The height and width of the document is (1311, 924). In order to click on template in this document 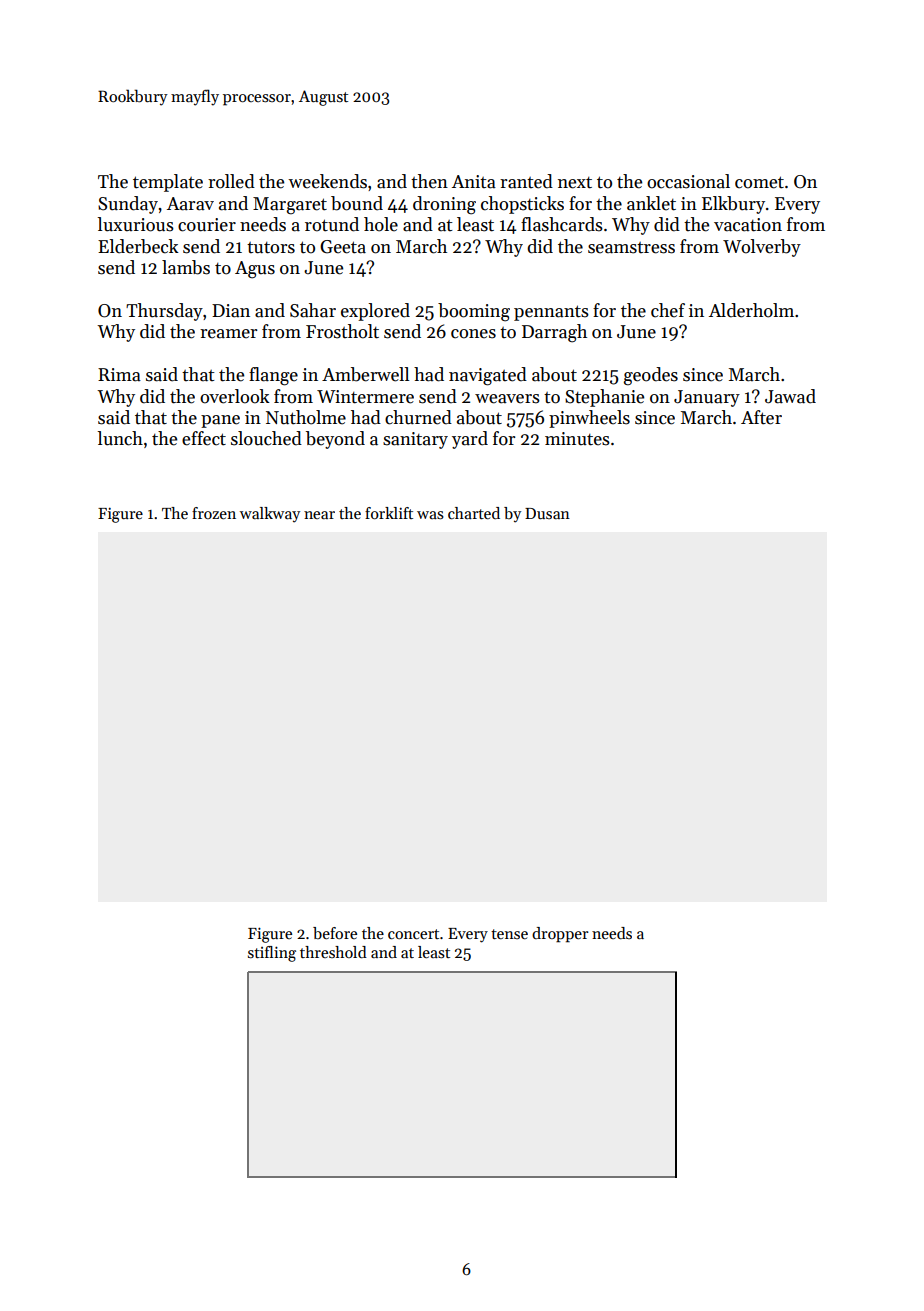, I will do `click(168, 183)`.
